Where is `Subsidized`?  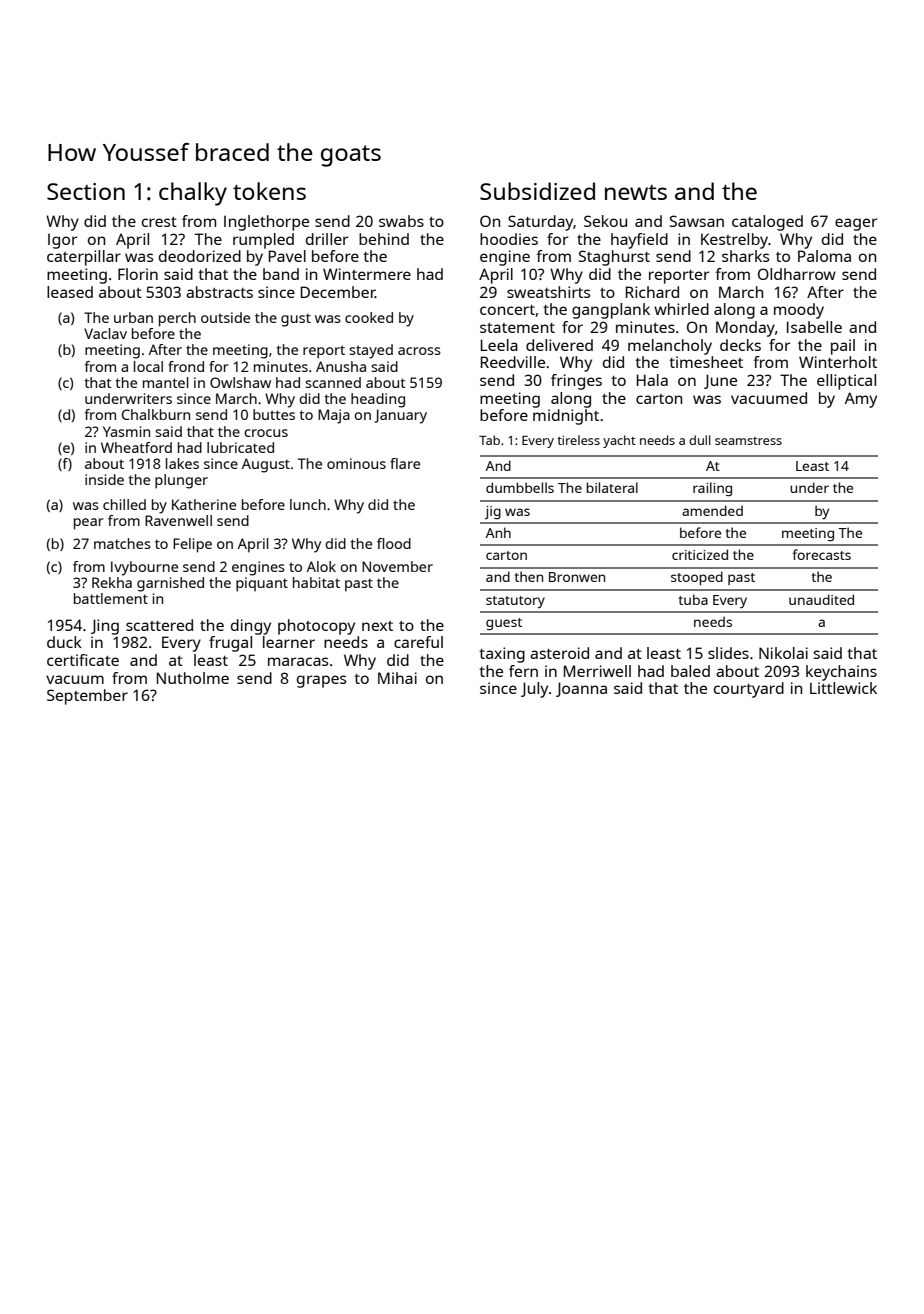
Subsidized is located at coordinates (537, 191).
